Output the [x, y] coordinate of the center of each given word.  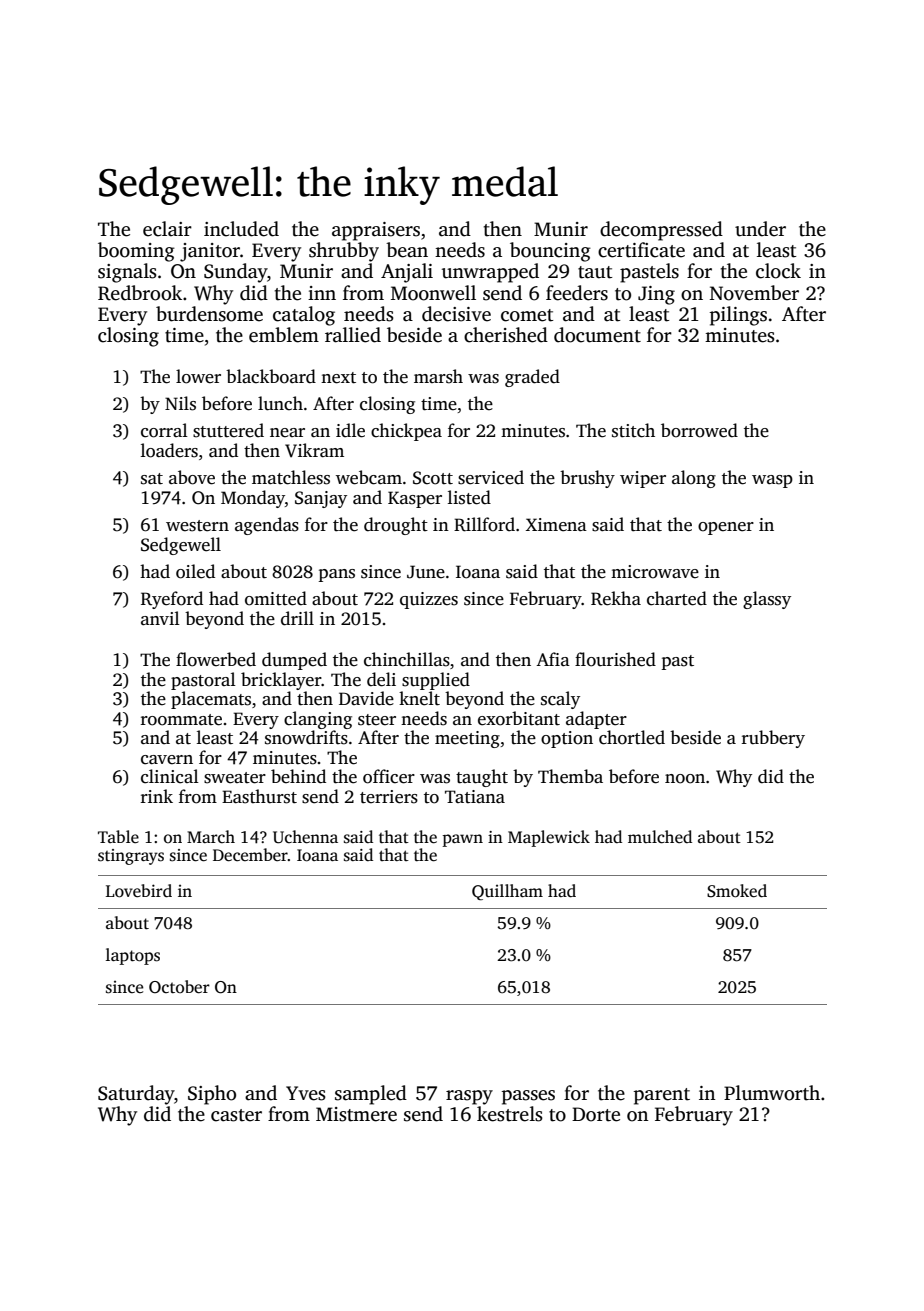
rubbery [773, 739]
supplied [436, 681]
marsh [438, 376]
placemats [211, 700]
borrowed [699, 430]
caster [236, 1115]
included [241, 229]
